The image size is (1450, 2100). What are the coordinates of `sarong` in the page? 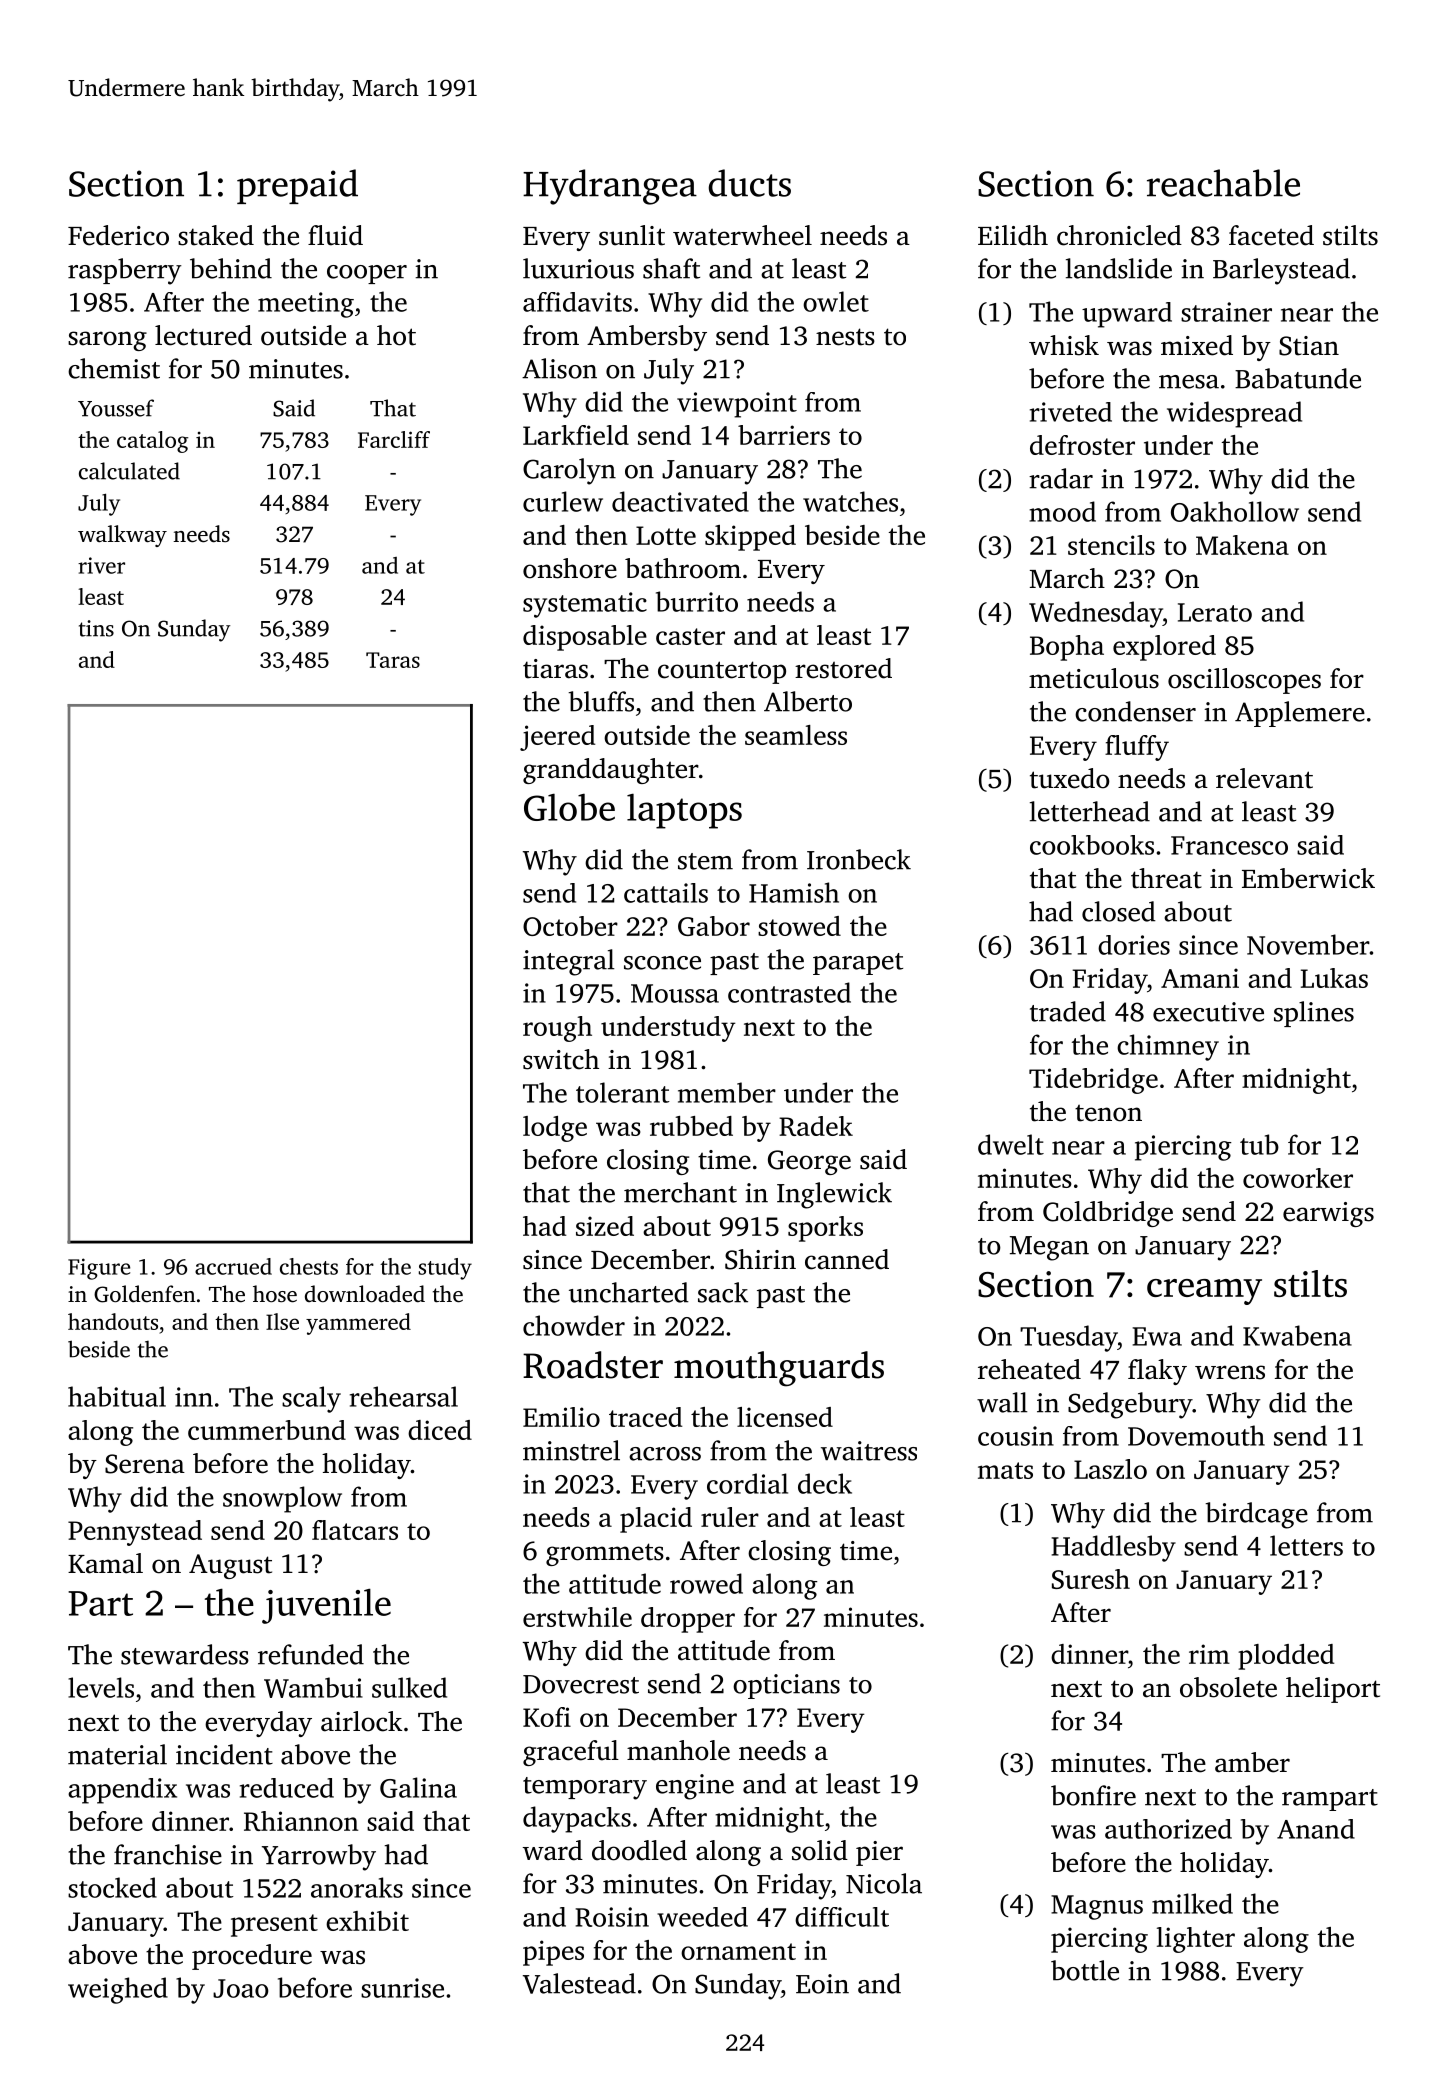 It's located at (107, 341).
